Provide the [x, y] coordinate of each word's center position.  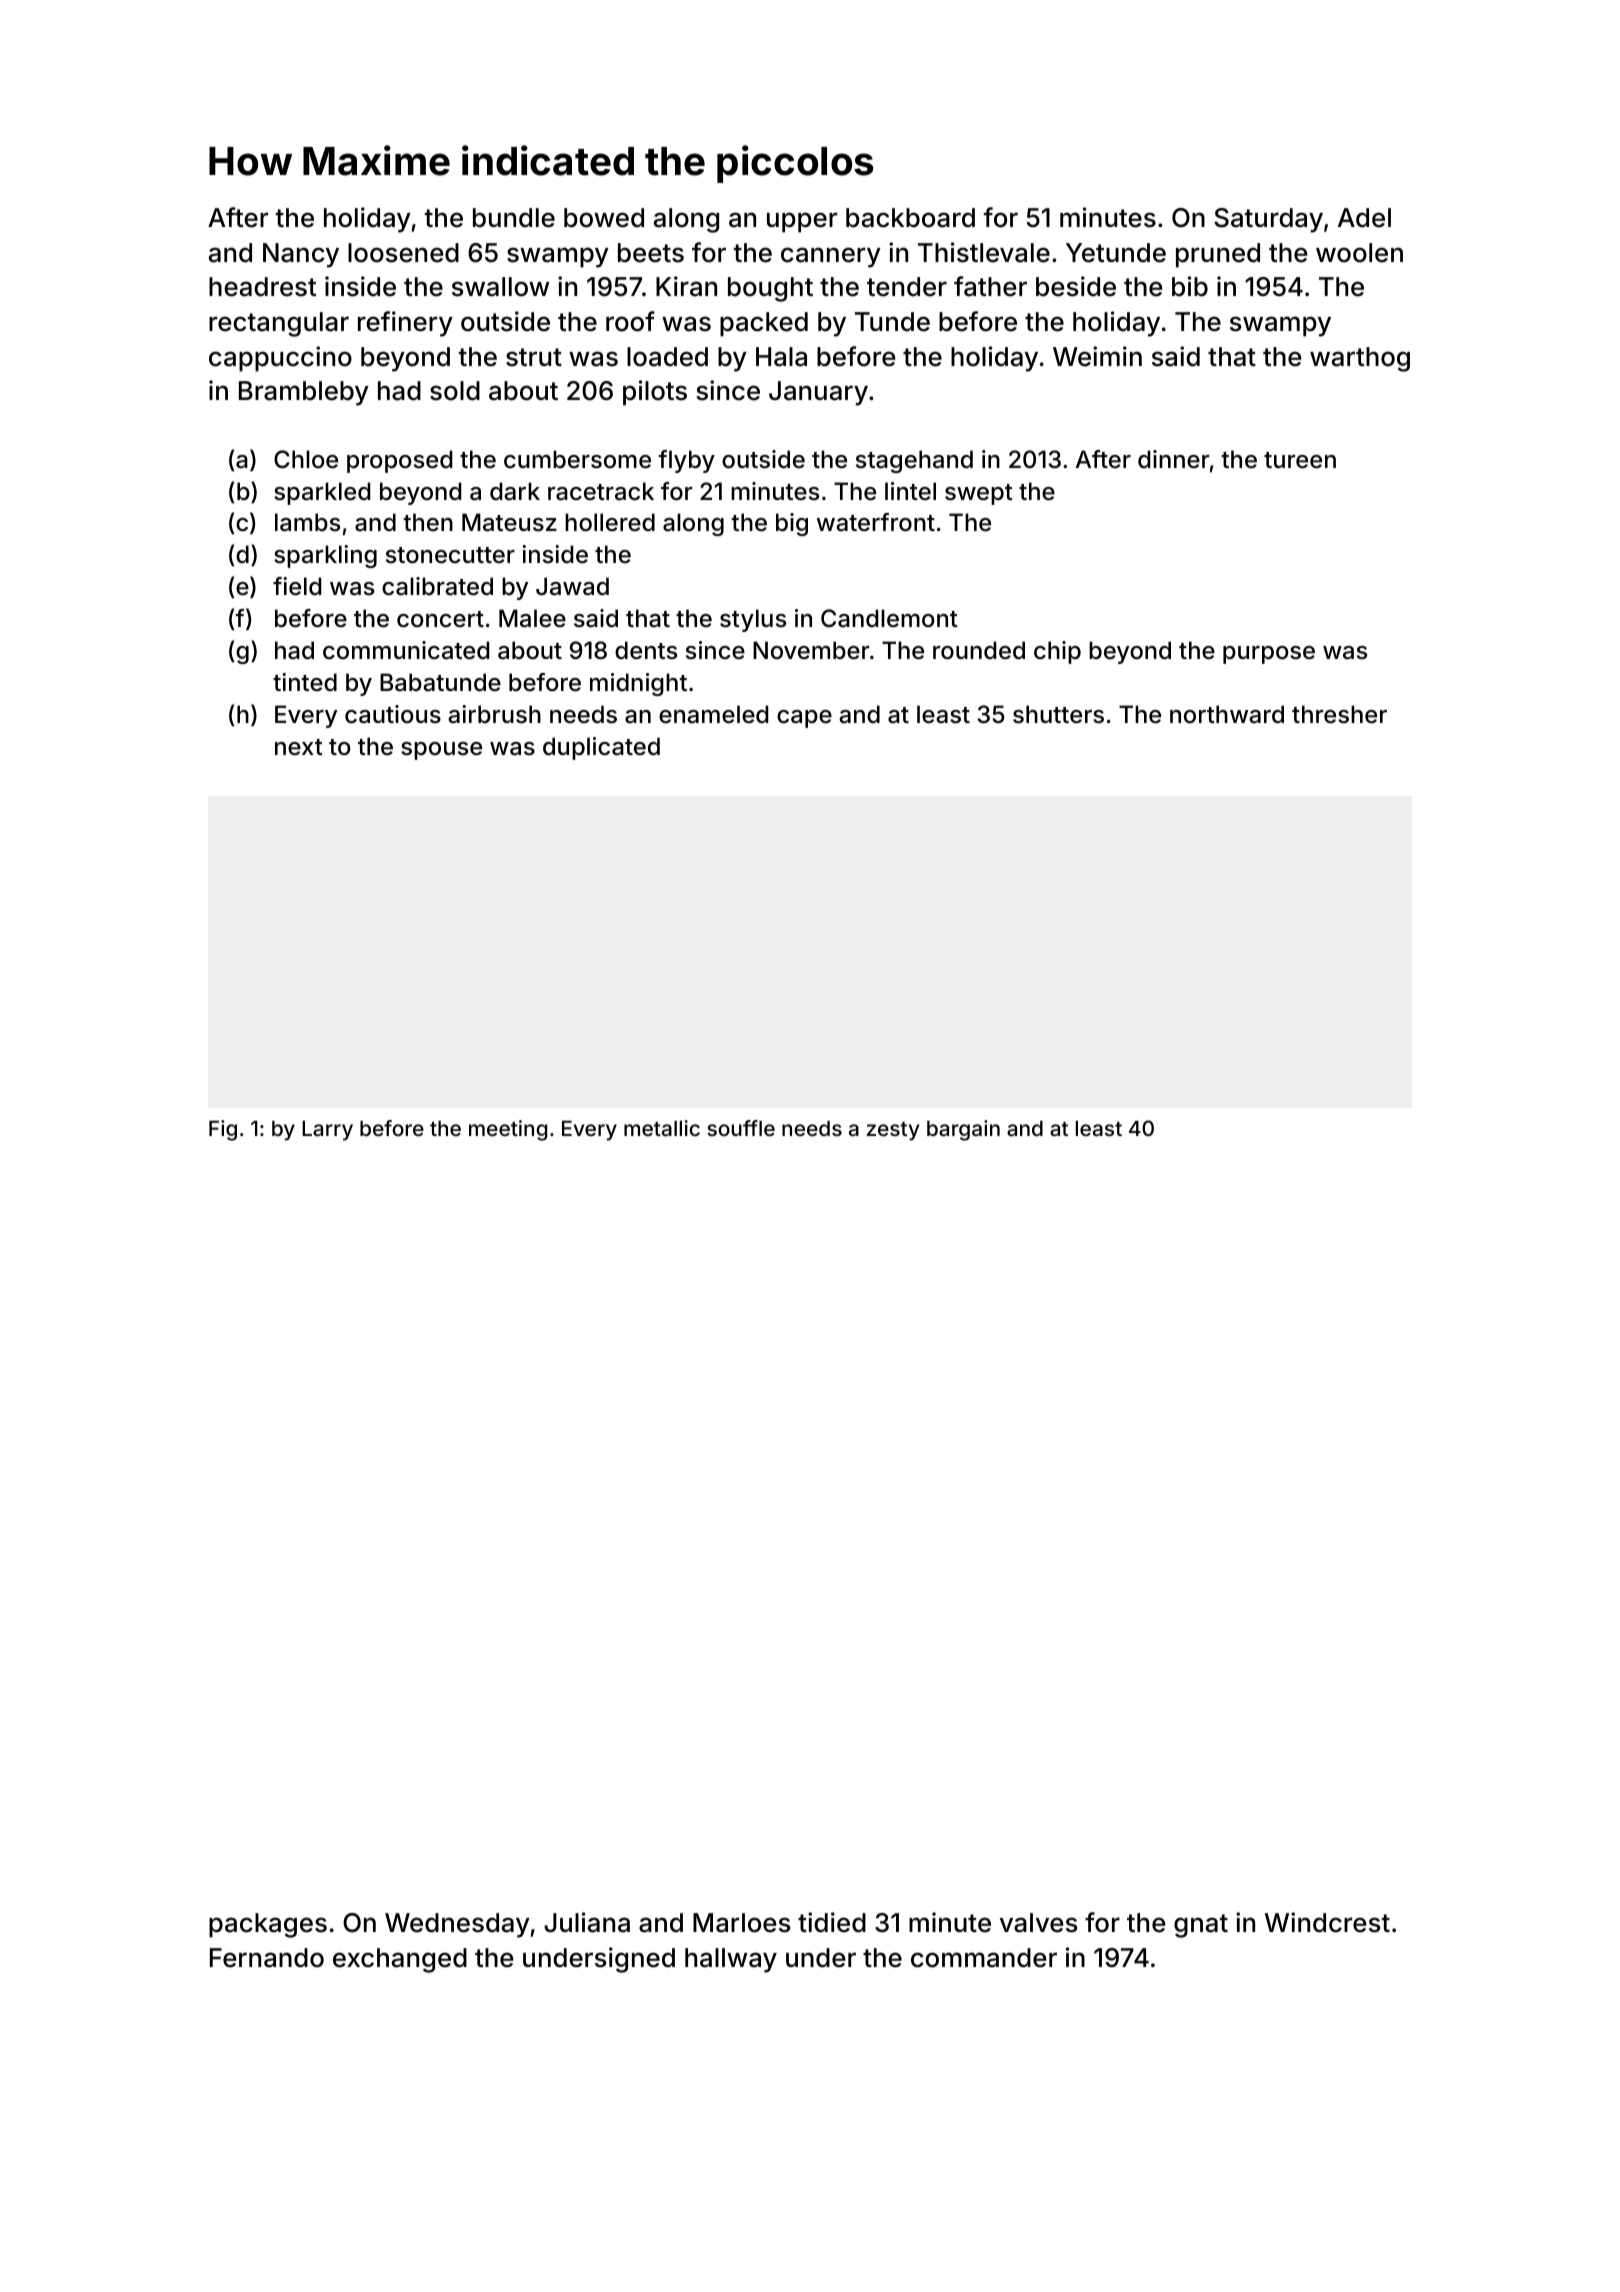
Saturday [1268, 220]
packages [268, 1925]
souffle [741, 1128]
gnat [1201, 1926]
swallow [501, 287]
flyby [686, 461]
